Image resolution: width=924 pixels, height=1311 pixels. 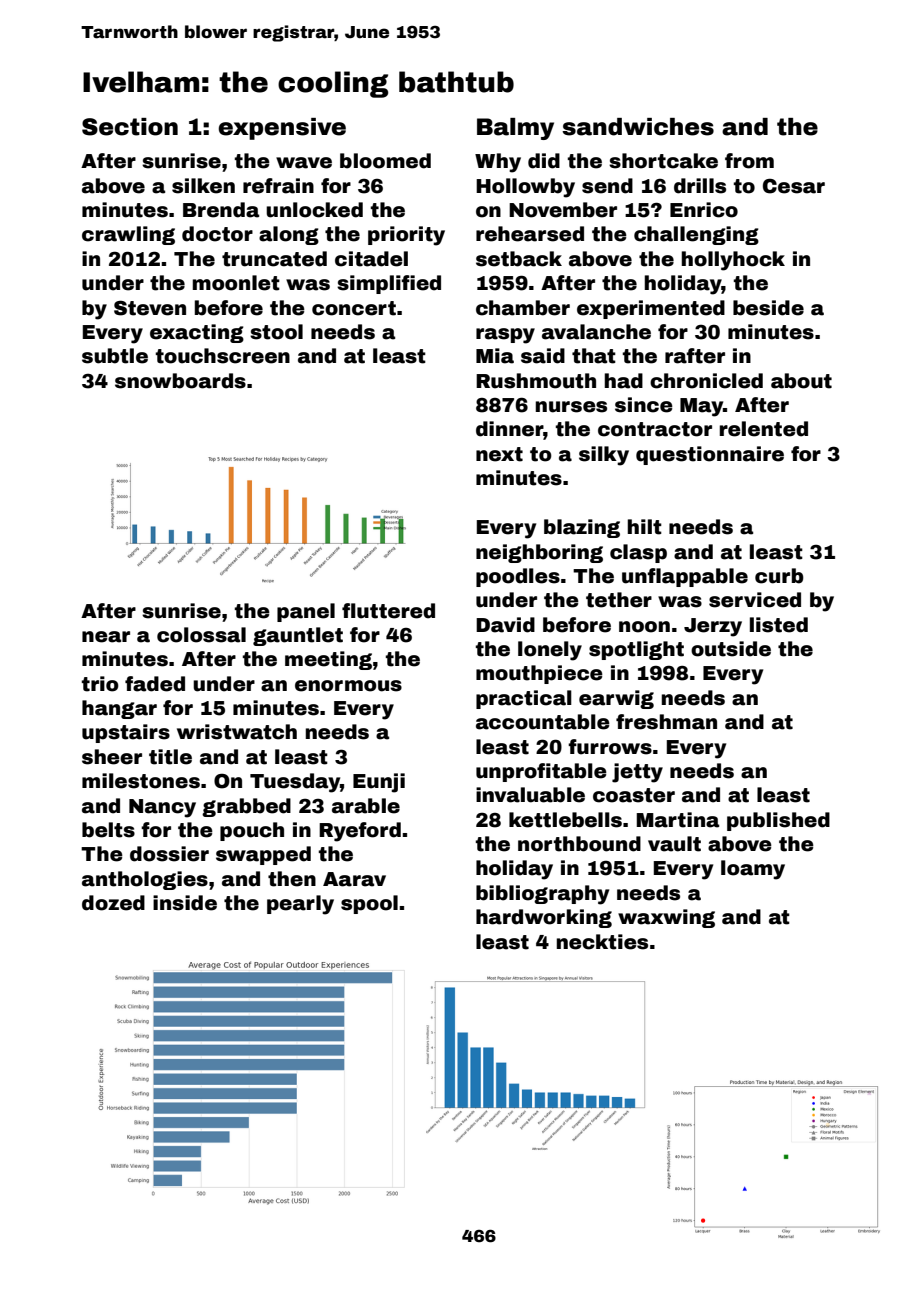 What do you see at coordinates (779, 576) in the document?
I see `curb` at bounding box center [779, 576].
